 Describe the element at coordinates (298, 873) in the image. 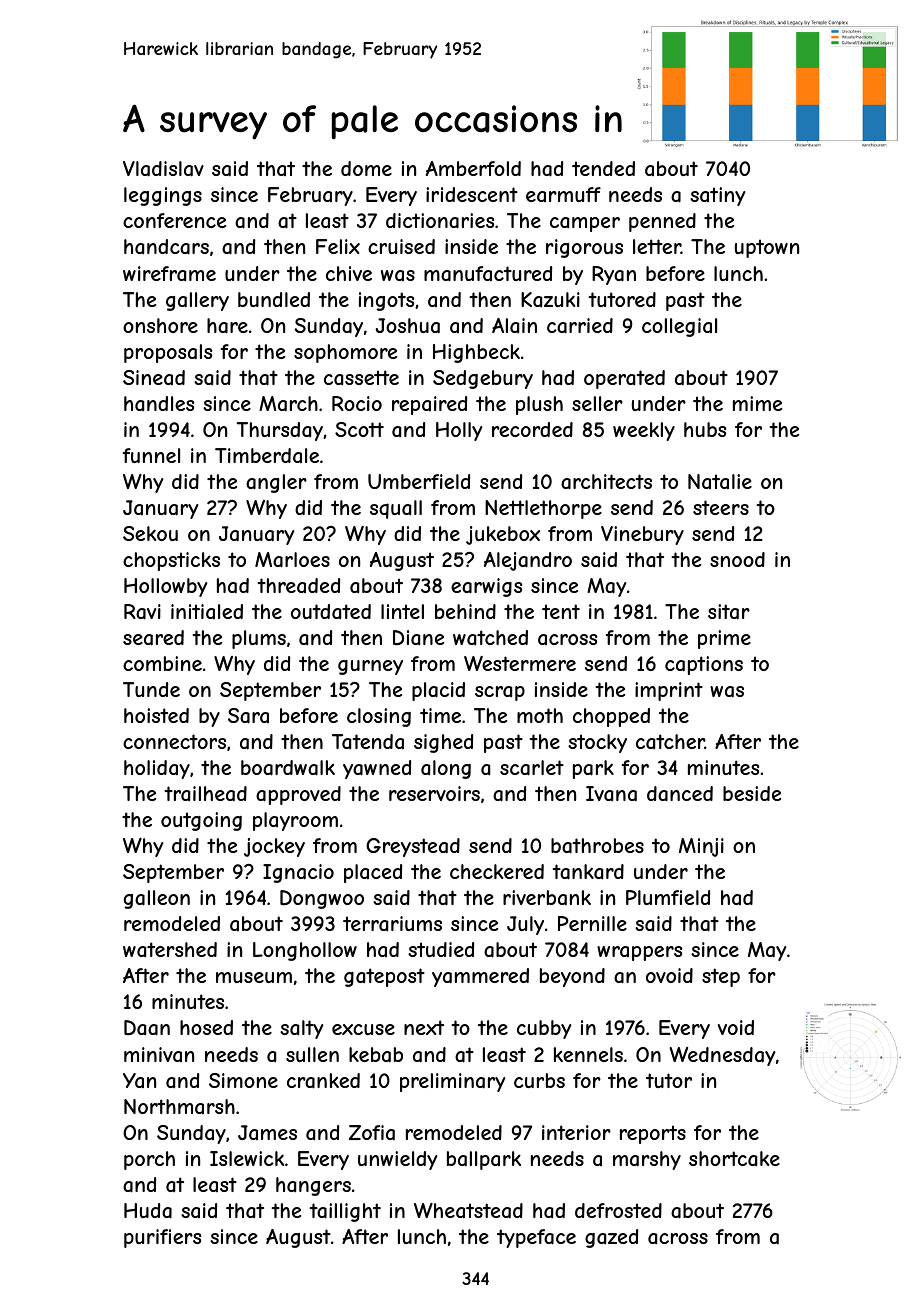

I see `Ignacio` at that location.
